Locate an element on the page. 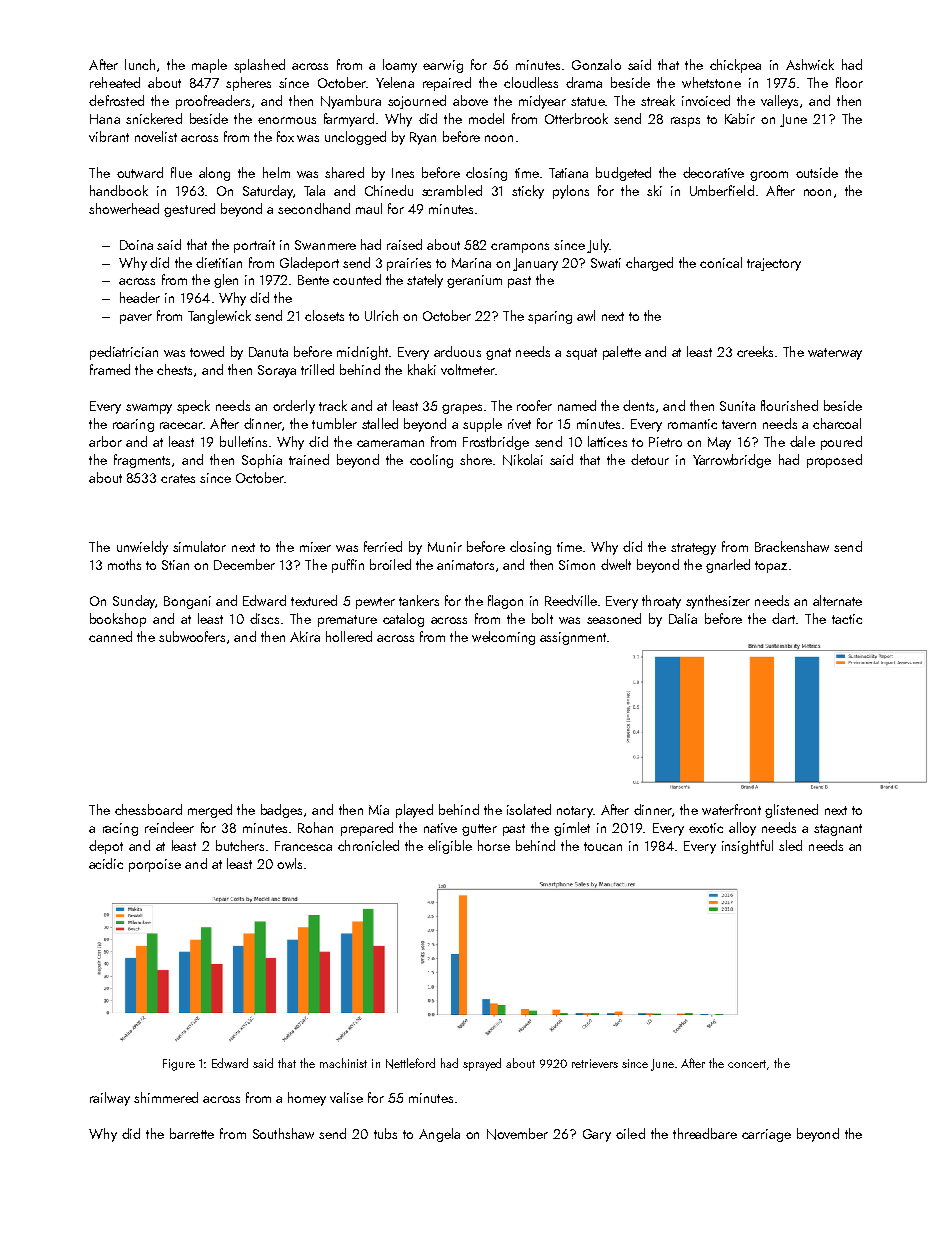  bolt is located at coordinates (542, 618).
